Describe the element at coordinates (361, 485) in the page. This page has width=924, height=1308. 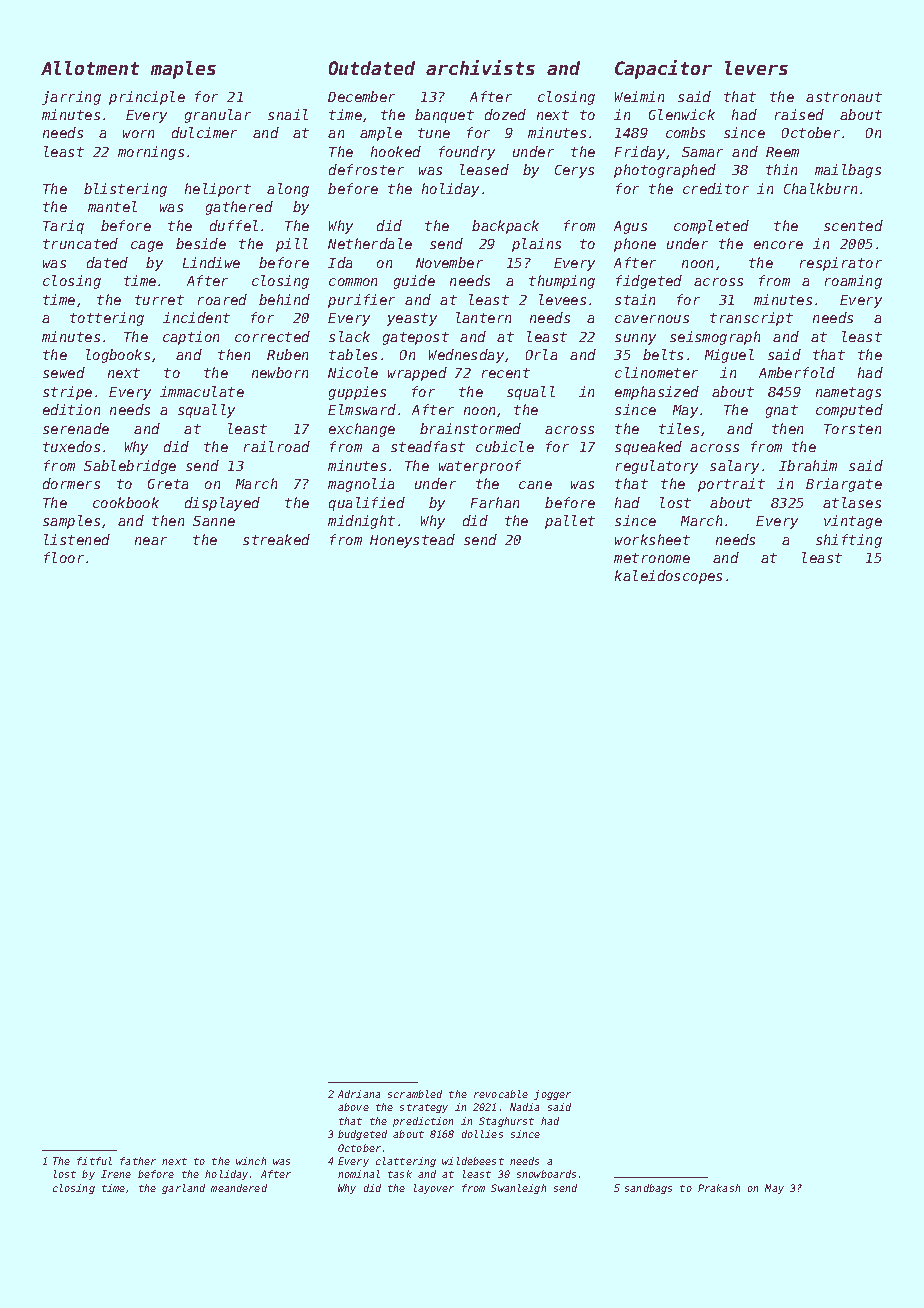
I see `magnolia` at that location.
